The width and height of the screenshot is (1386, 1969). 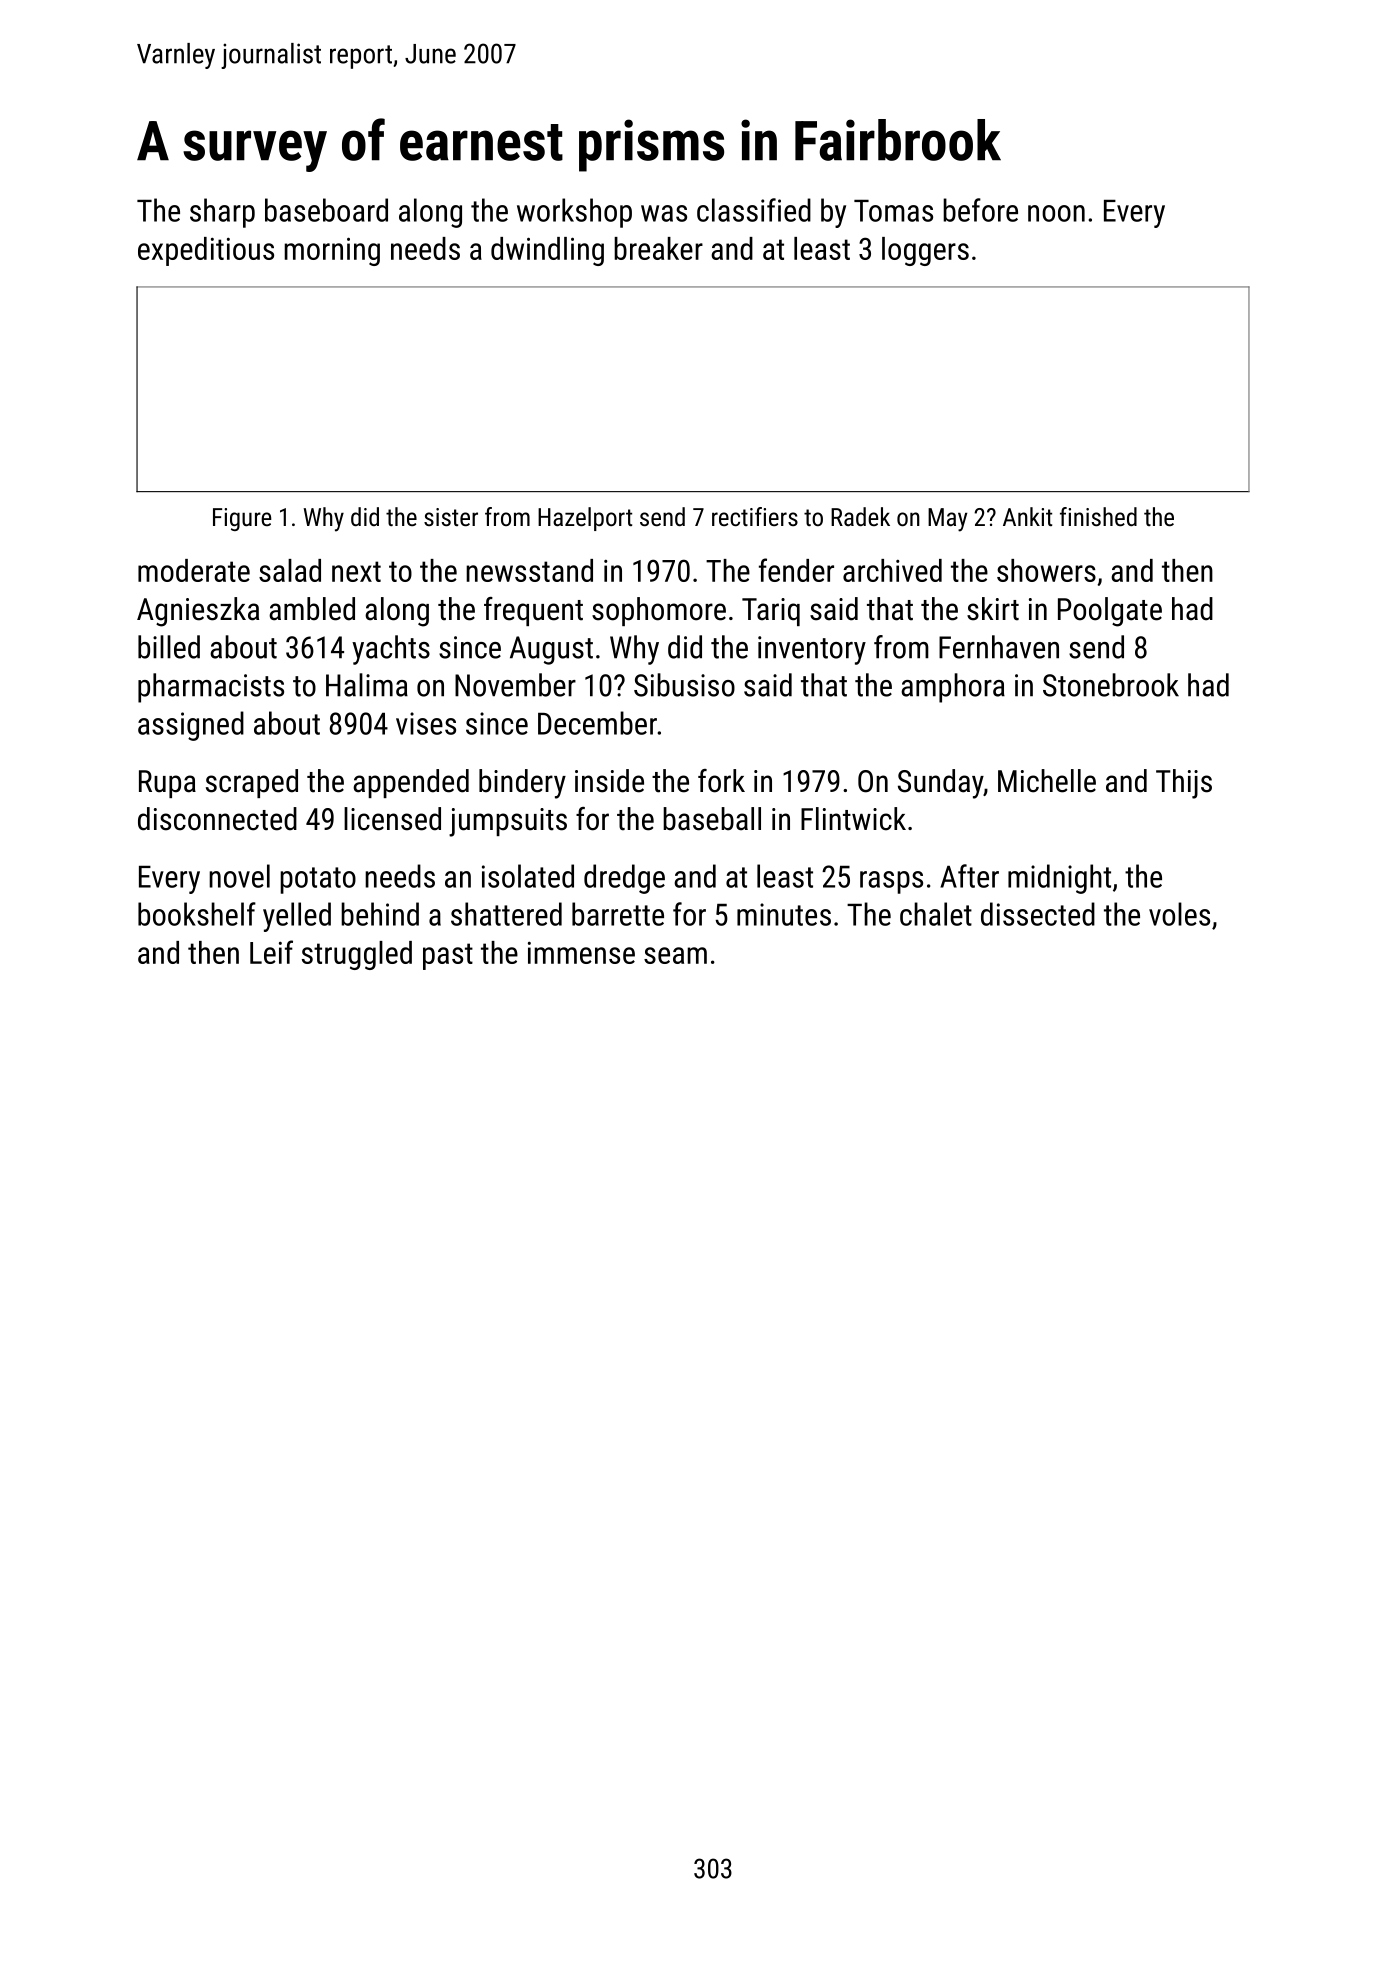 What do you see at coordinates (658, 248) in the screenshot?
I see `breaker` at bounding box center [658, 248].
